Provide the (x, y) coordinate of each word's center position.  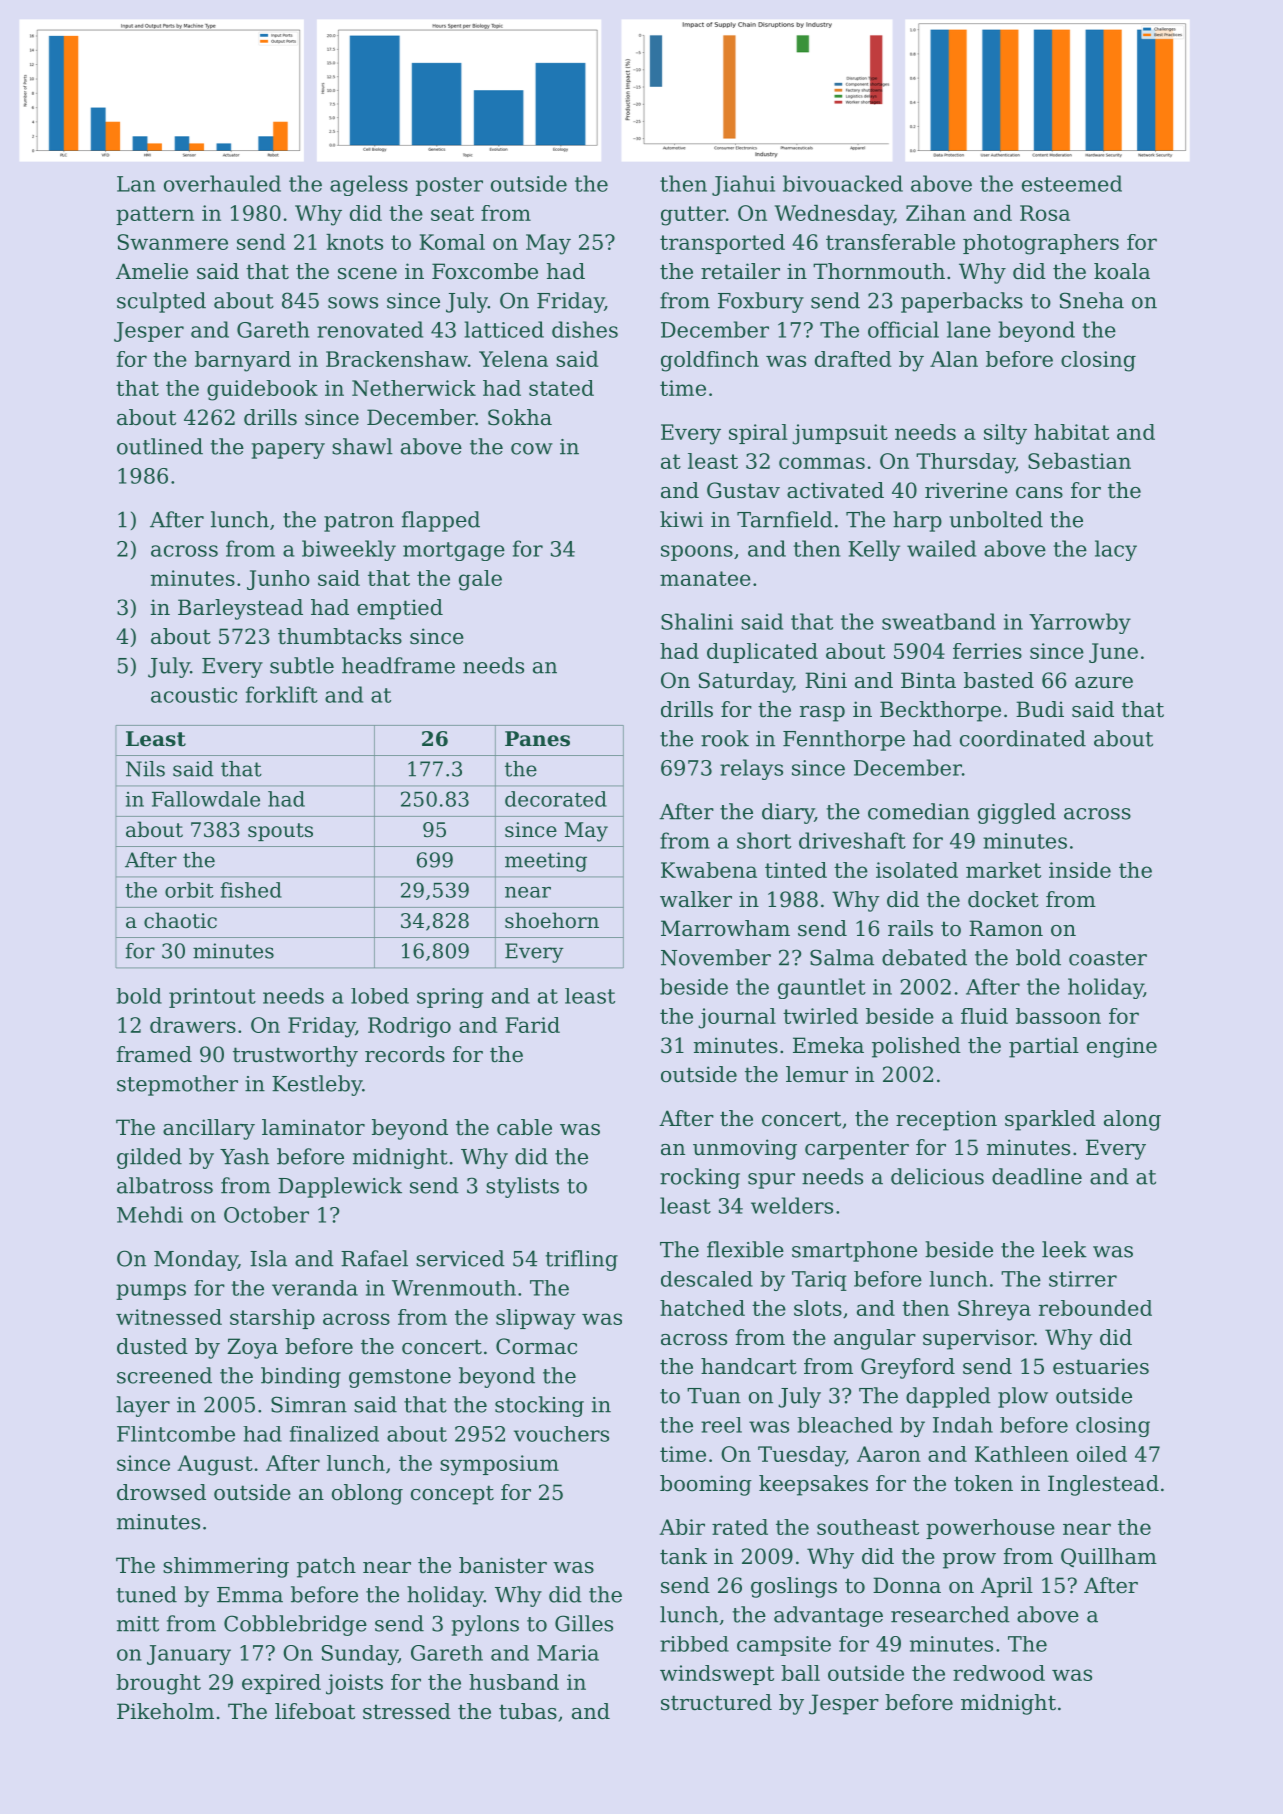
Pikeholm (165, 1711)
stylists (522, 1187)
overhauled (222, 183)
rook (725, 738)
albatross (165, 1185)
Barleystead (240, 609)
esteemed (1072, 183)
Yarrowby (1080, 623)
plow (1023, 1397)
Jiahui (743, 185)
